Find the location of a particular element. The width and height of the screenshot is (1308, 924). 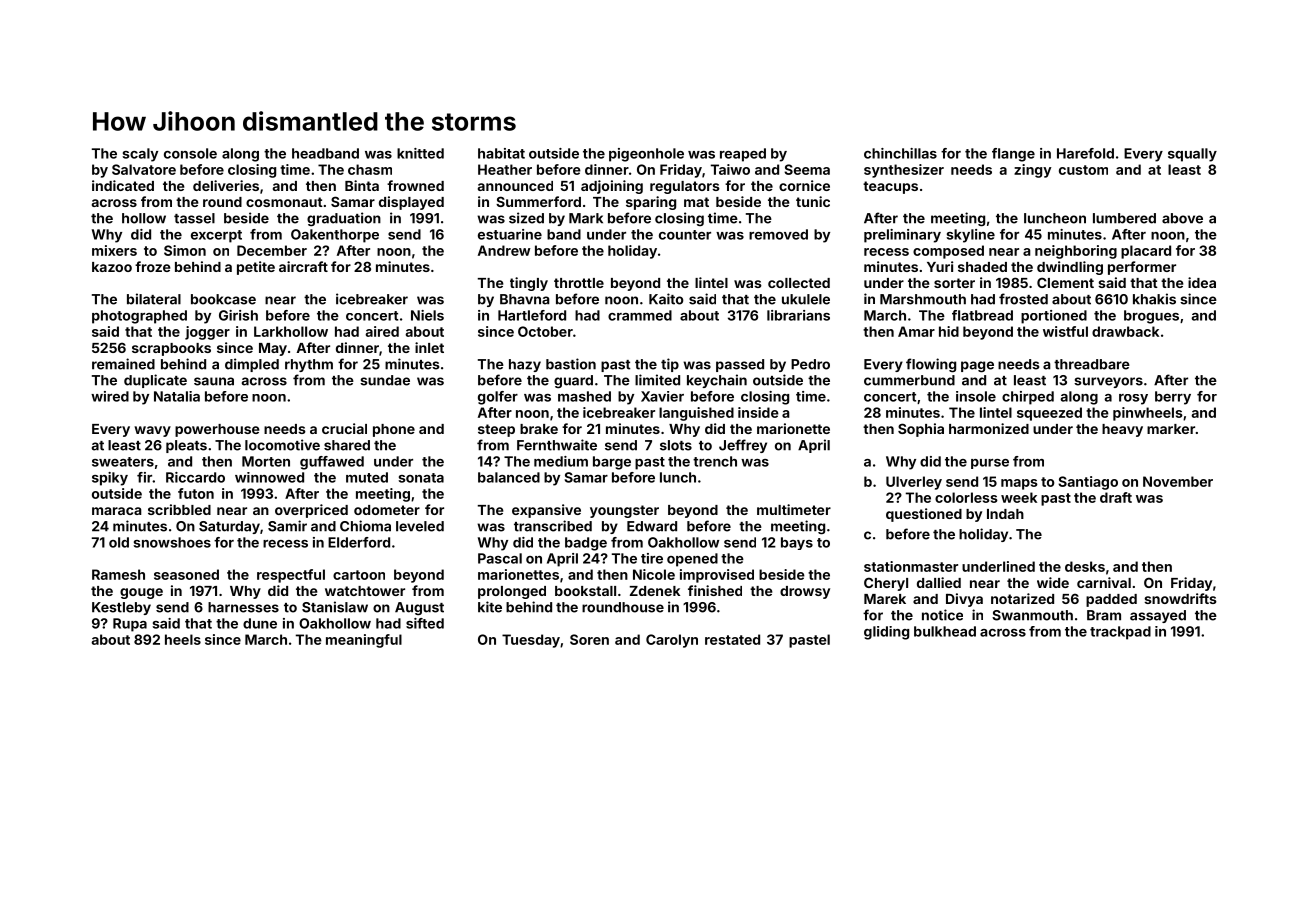

cosmonaut is located at coordinates (284, 202).
